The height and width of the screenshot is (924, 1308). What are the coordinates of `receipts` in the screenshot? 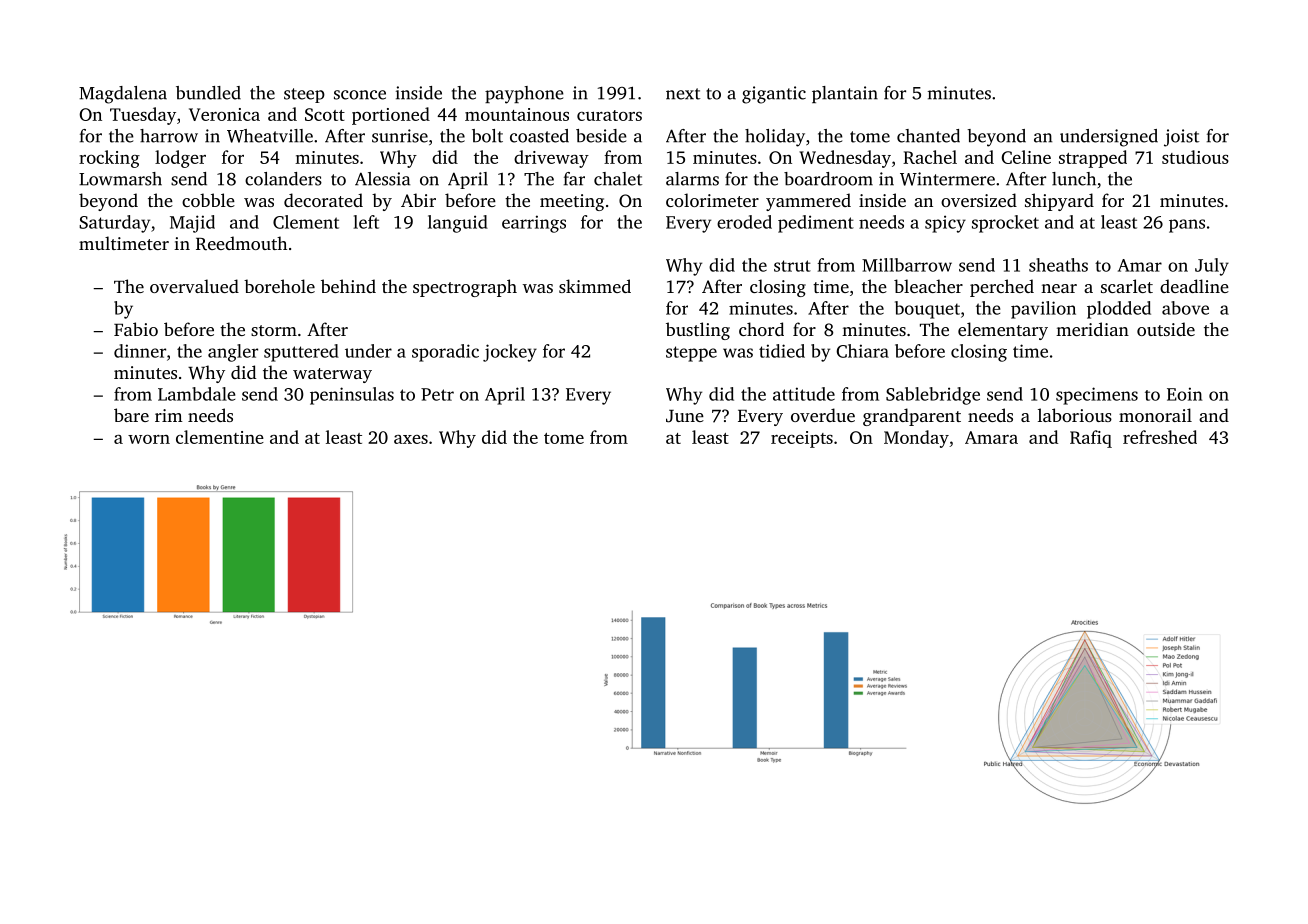 It's located at (802, 439).
